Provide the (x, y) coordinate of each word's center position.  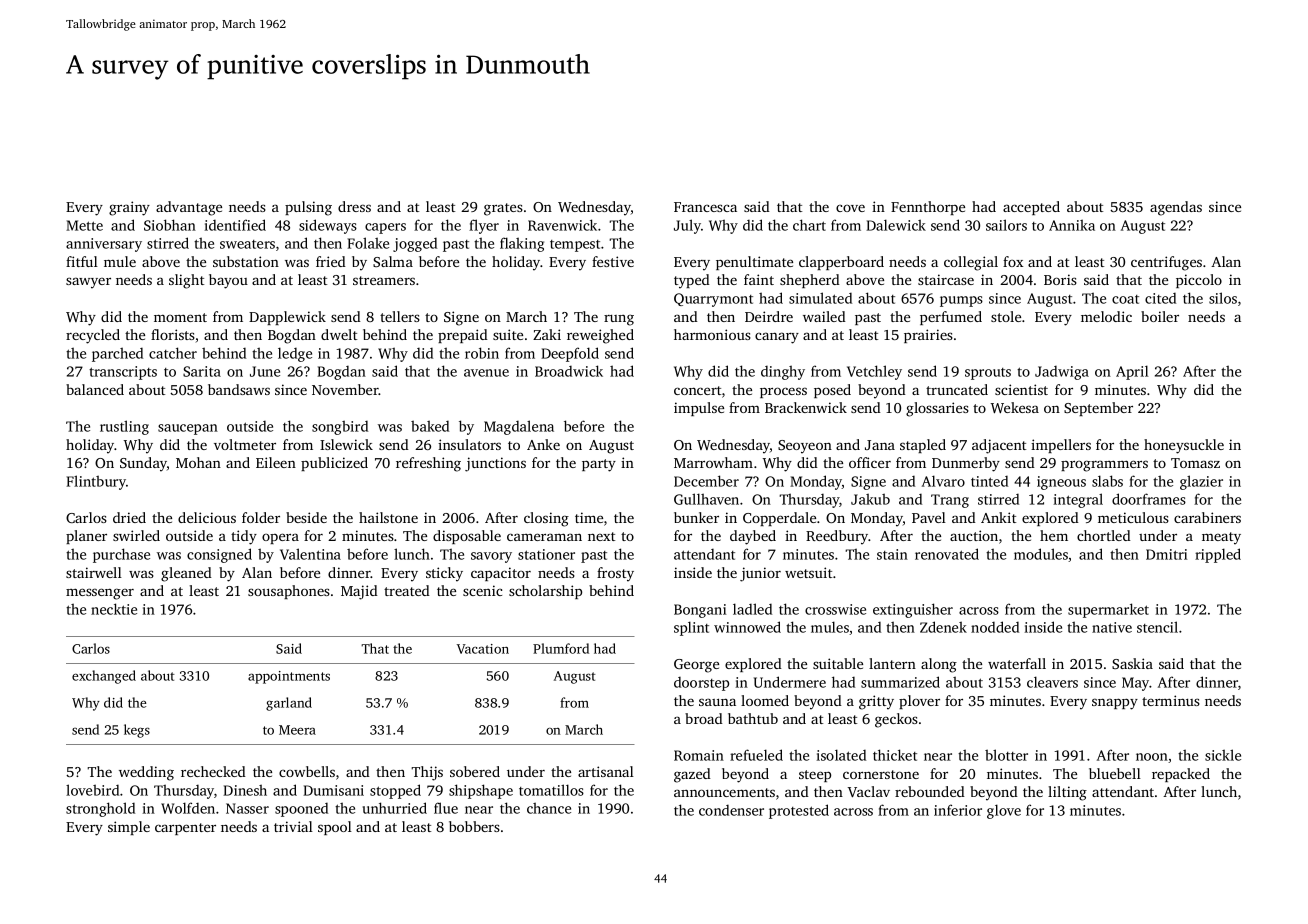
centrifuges (1166, 263)
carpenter (185, 829)
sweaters (247, 244)
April (1132, 372)
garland (289, 704)
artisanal (606, 771)
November (345, 389)
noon (1152, 757)
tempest (575, 246)
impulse (699, 409)
